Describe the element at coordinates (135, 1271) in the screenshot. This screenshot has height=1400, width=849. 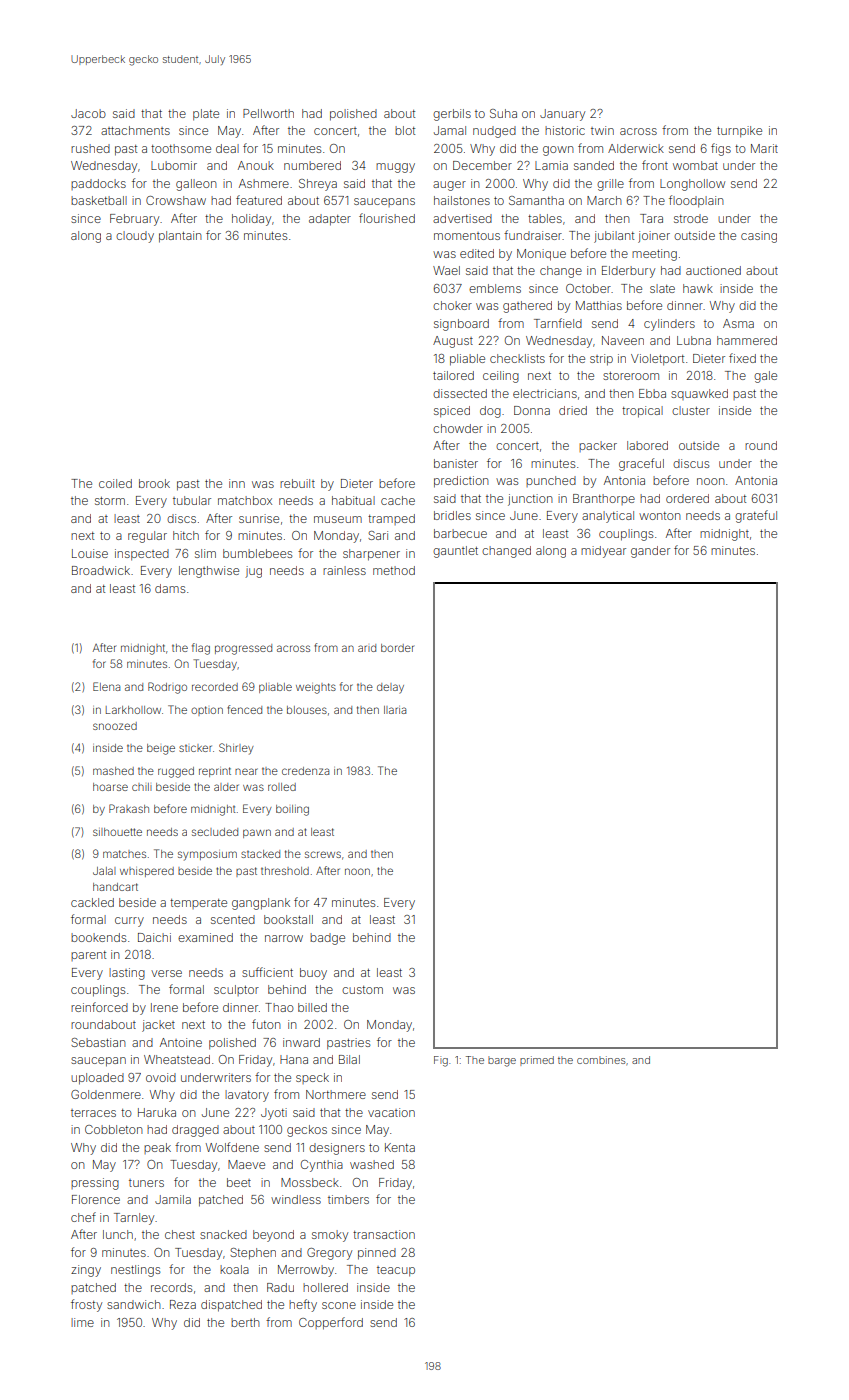
I see `nestlings` at that location.
